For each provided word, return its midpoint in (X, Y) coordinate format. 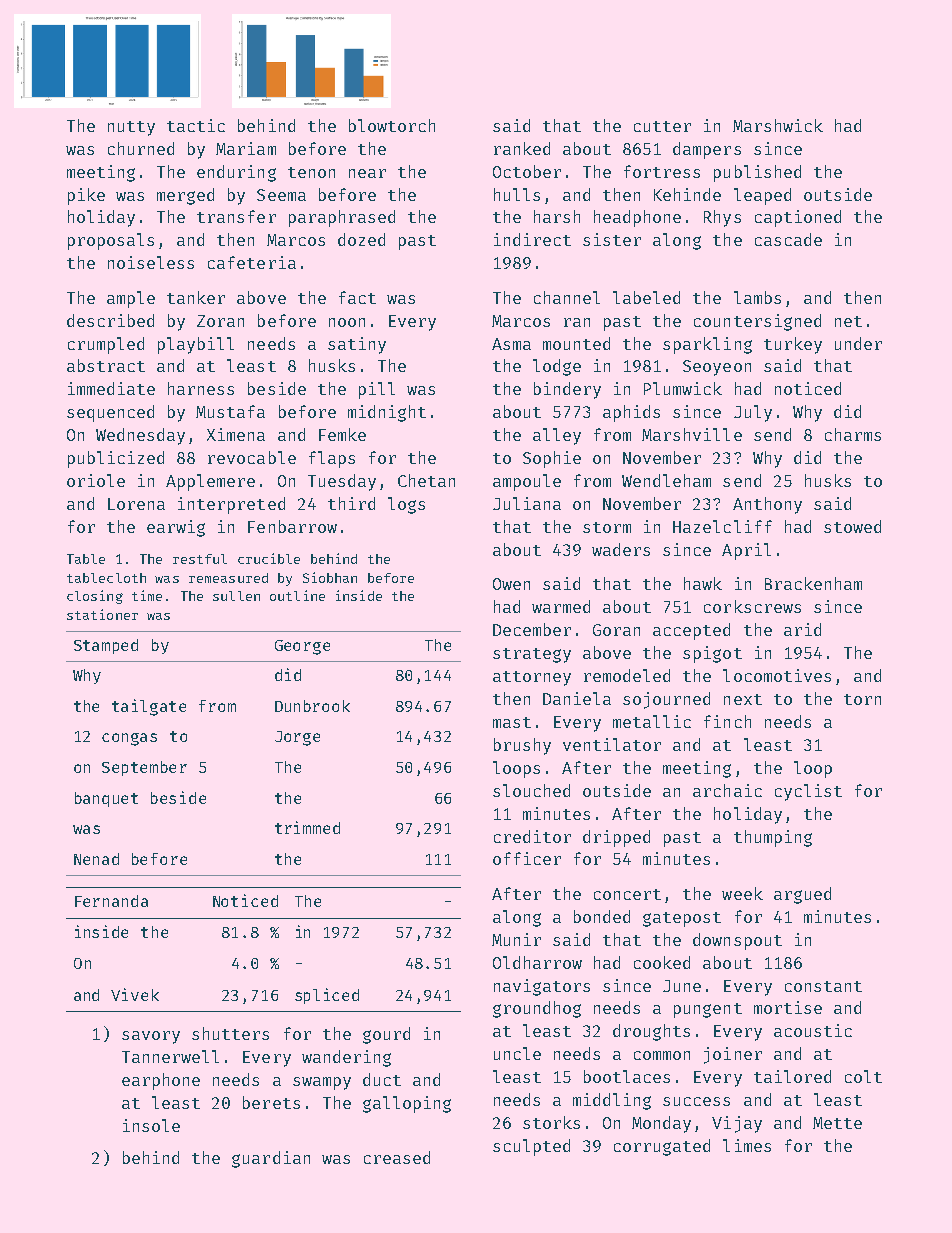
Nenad (96, 859)
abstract (106, 365)
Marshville (692, 434)
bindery (567, 390)
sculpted (531, 1147)
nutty (131, 128)
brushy (522, 746)
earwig (176, 528)
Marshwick (778, 125)
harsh (557, 216)
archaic (727, 790)
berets (271, 1102)
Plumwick (683, 388)
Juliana (527, 503)
